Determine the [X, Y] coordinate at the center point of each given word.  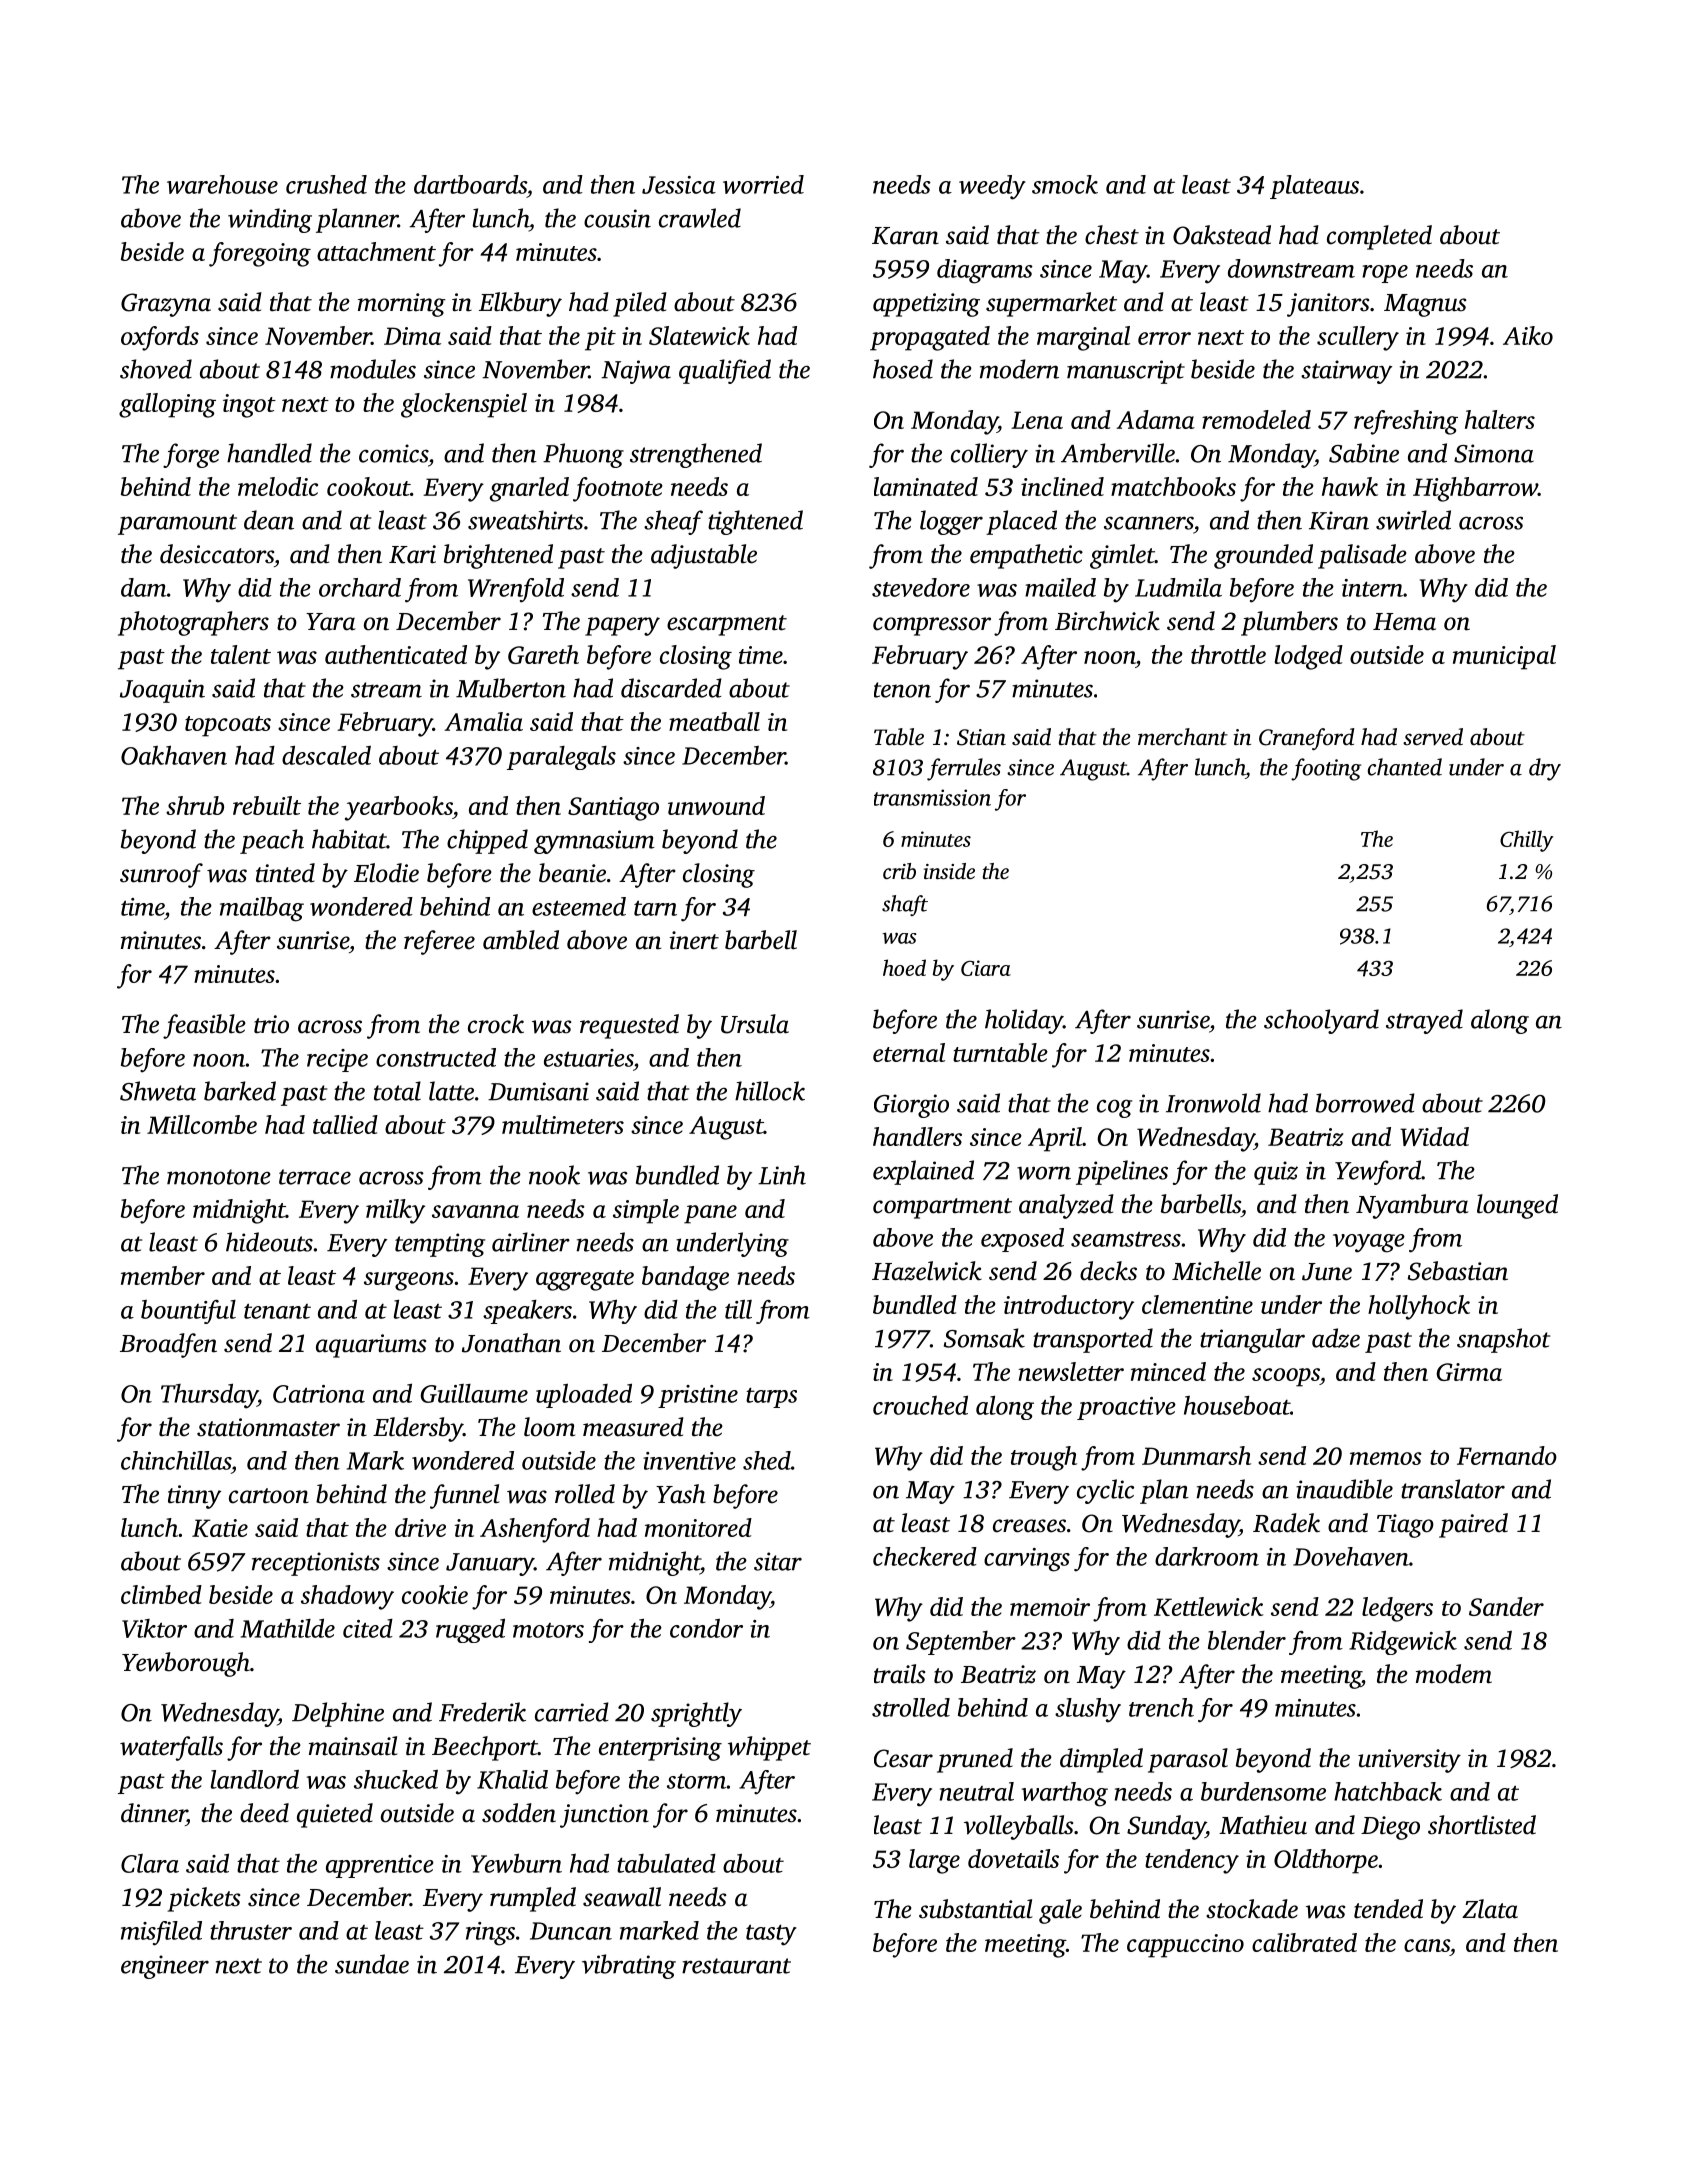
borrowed [1365, 1103]
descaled [326, 755]
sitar [778, 1561]
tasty [771, 1935]
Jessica [679, 185]
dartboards [470, 184]
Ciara [986, 968]
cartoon [269, 1496]
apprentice [380, 1866]
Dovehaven [1351, 1556]
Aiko [1528, 335]
